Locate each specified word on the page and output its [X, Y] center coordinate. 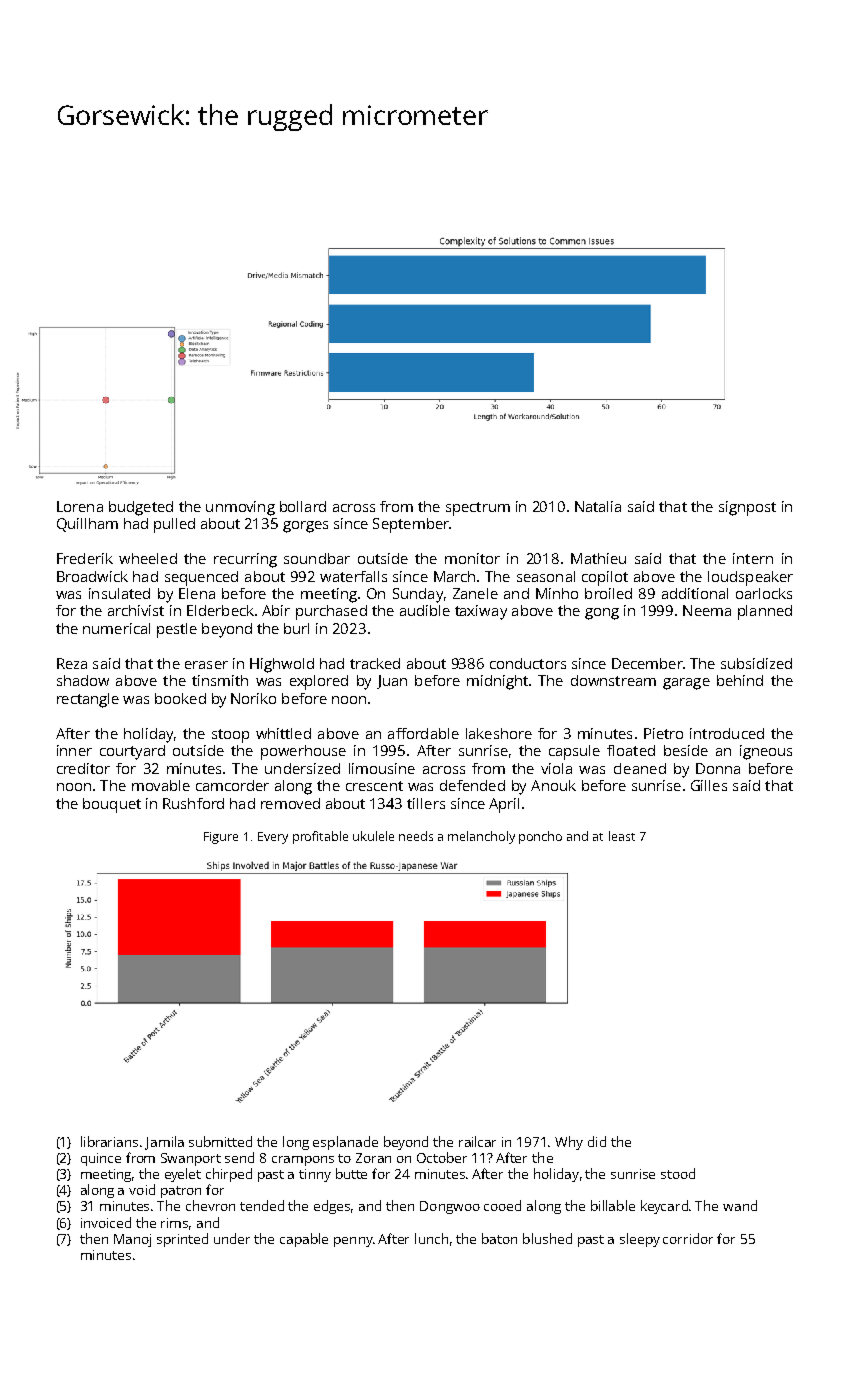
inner [74, 750]
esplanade [345, 1143]
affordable [423, 733]
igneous [766, 752]
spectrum [478, 509]
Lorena [80, 506]
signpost [747, 508]
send [239, 1157]
